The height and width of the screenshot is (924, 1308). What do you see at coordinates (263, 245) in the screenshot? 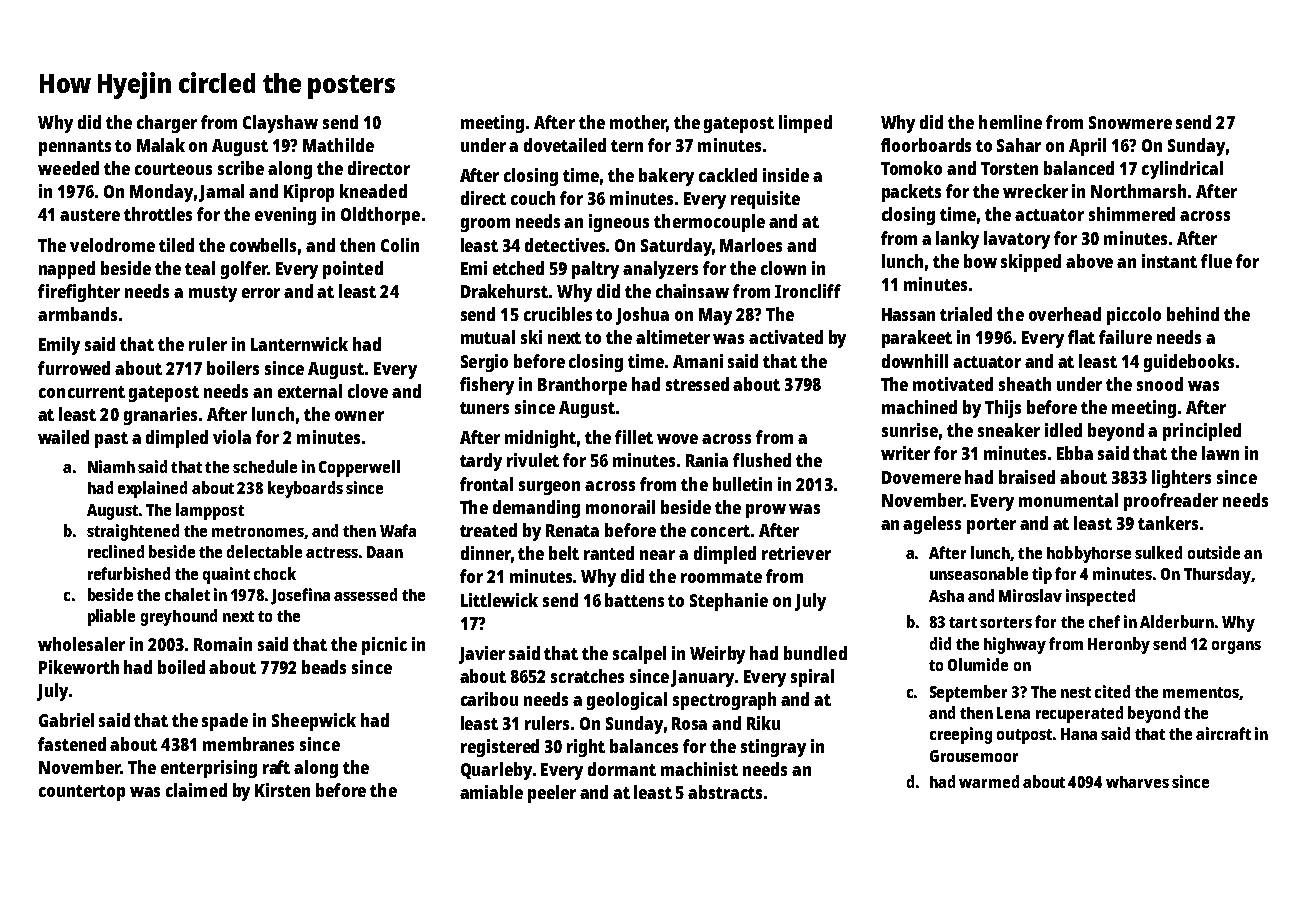
I see `cowbells` at bounding box center [263, 245].
